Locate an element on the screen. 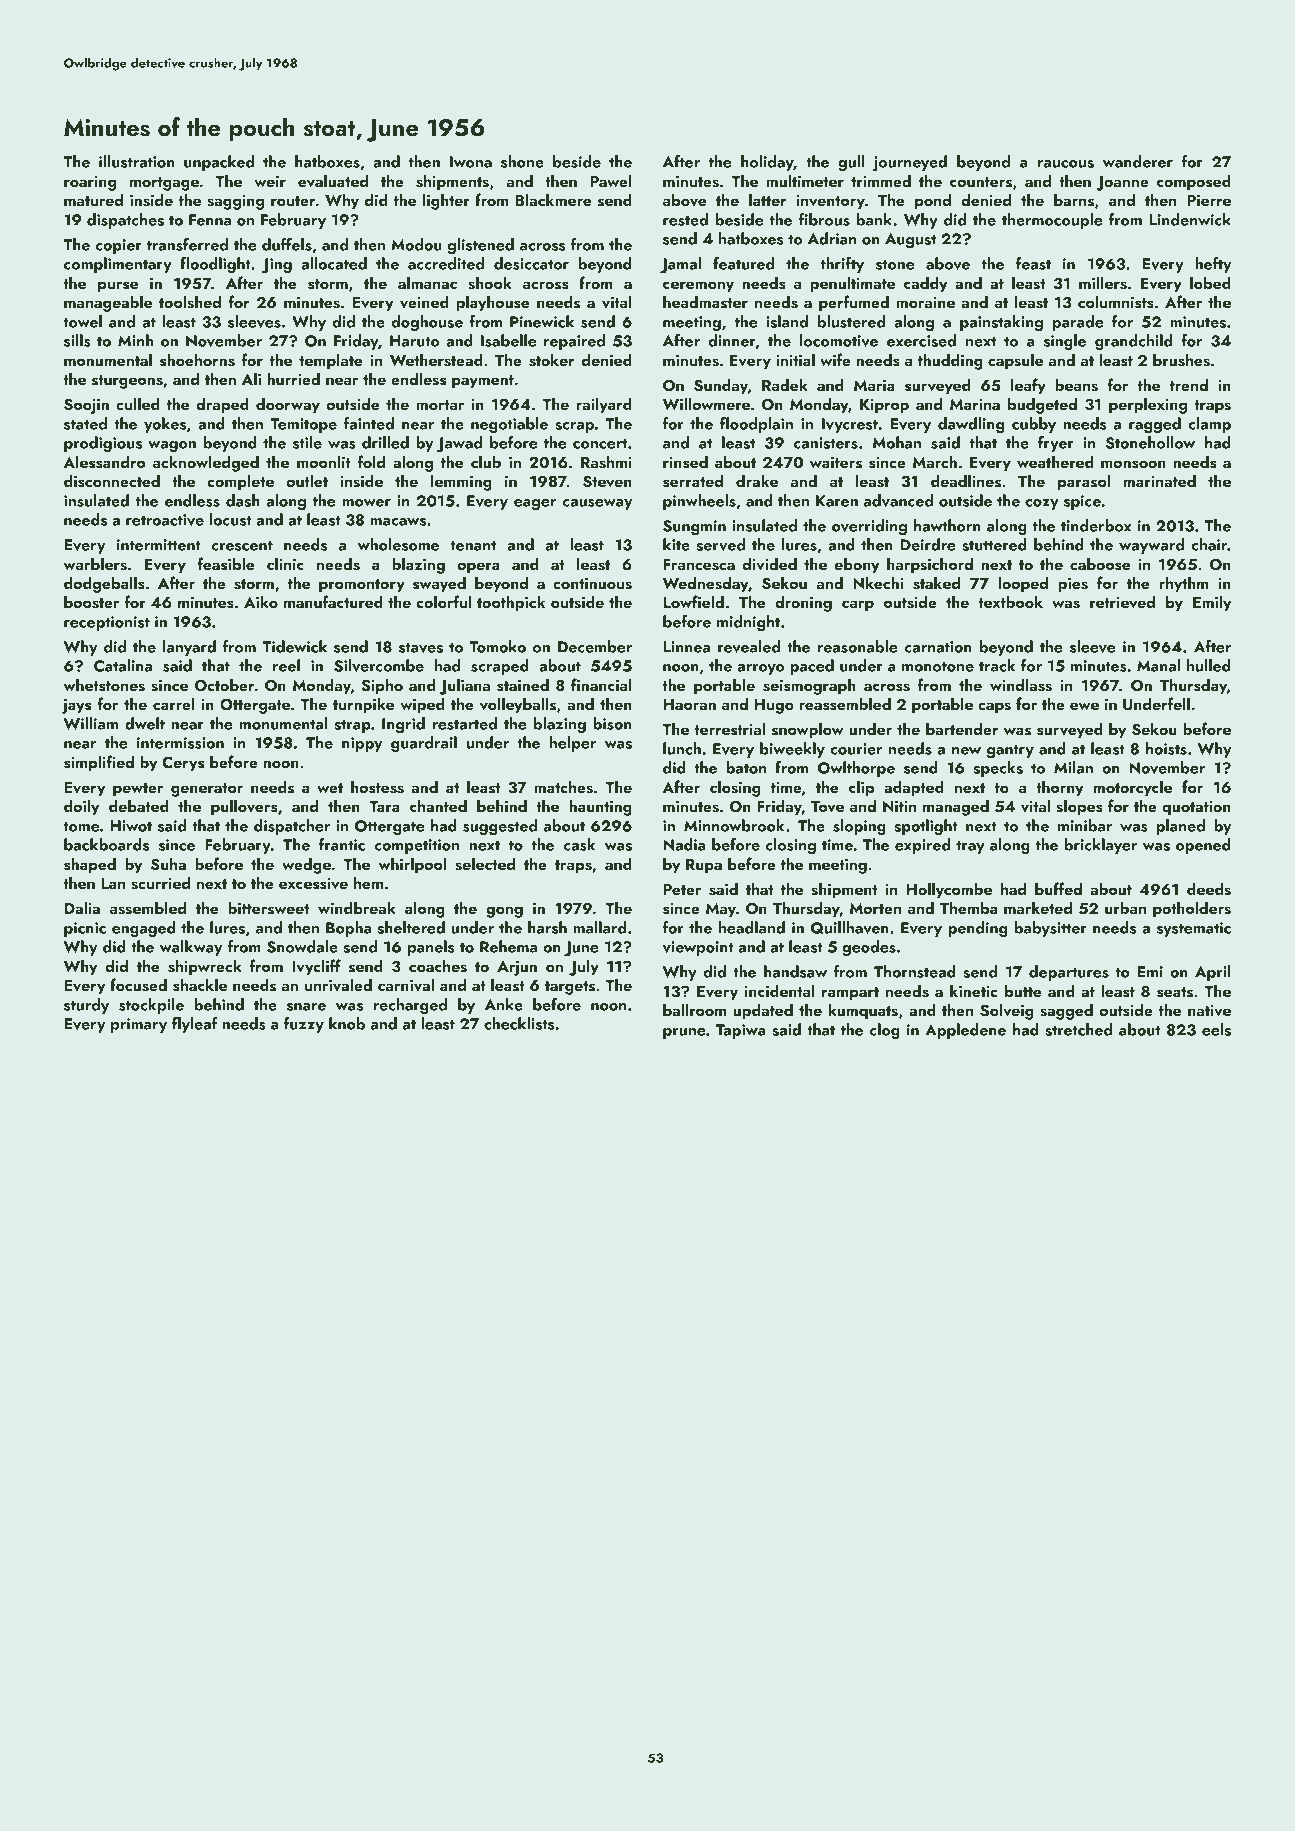  Pierre is located at coordinates (1209, 200).
